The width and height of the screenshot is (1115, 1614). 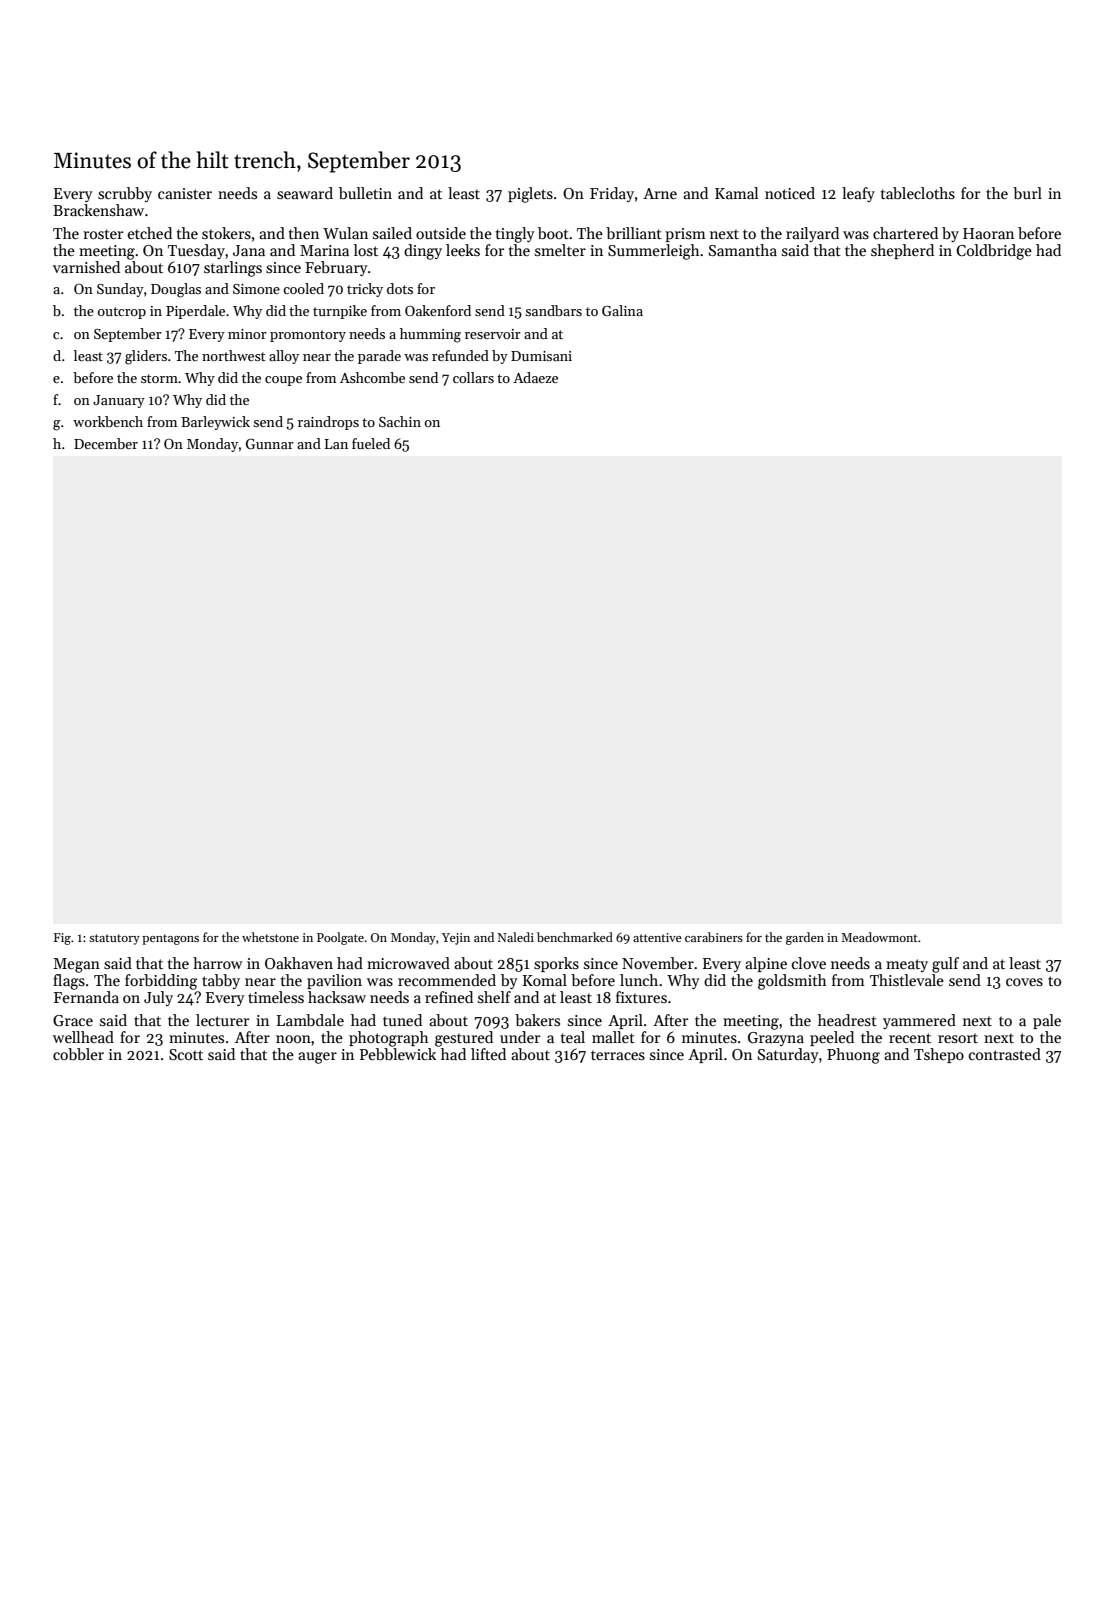 I want to click on fueled, so click(x=371, y=443).
